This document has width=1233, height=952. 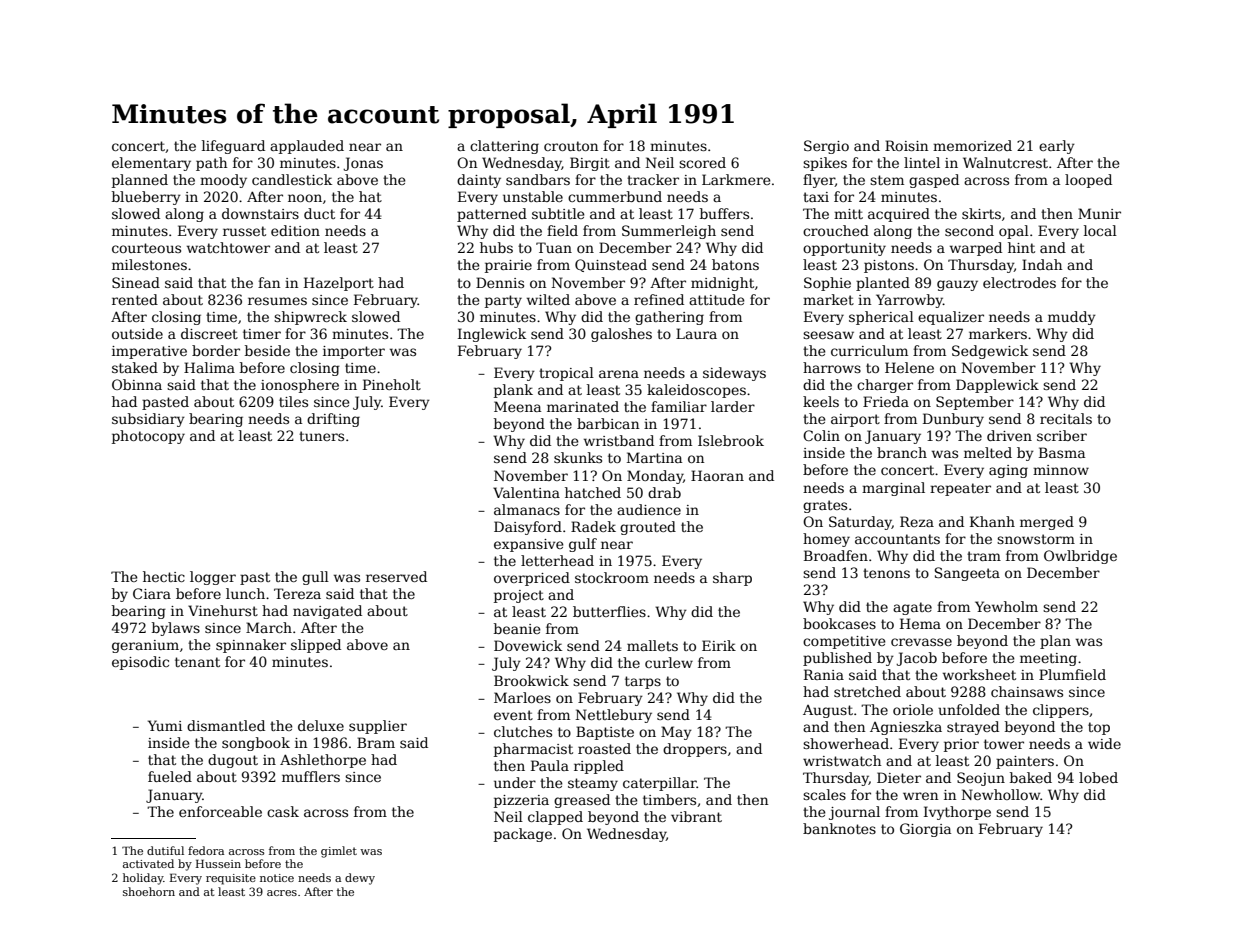 What do you see at coordinates (1001, 794) in the document?
I see `Newhollow` at bounding box center [1001, 794].
